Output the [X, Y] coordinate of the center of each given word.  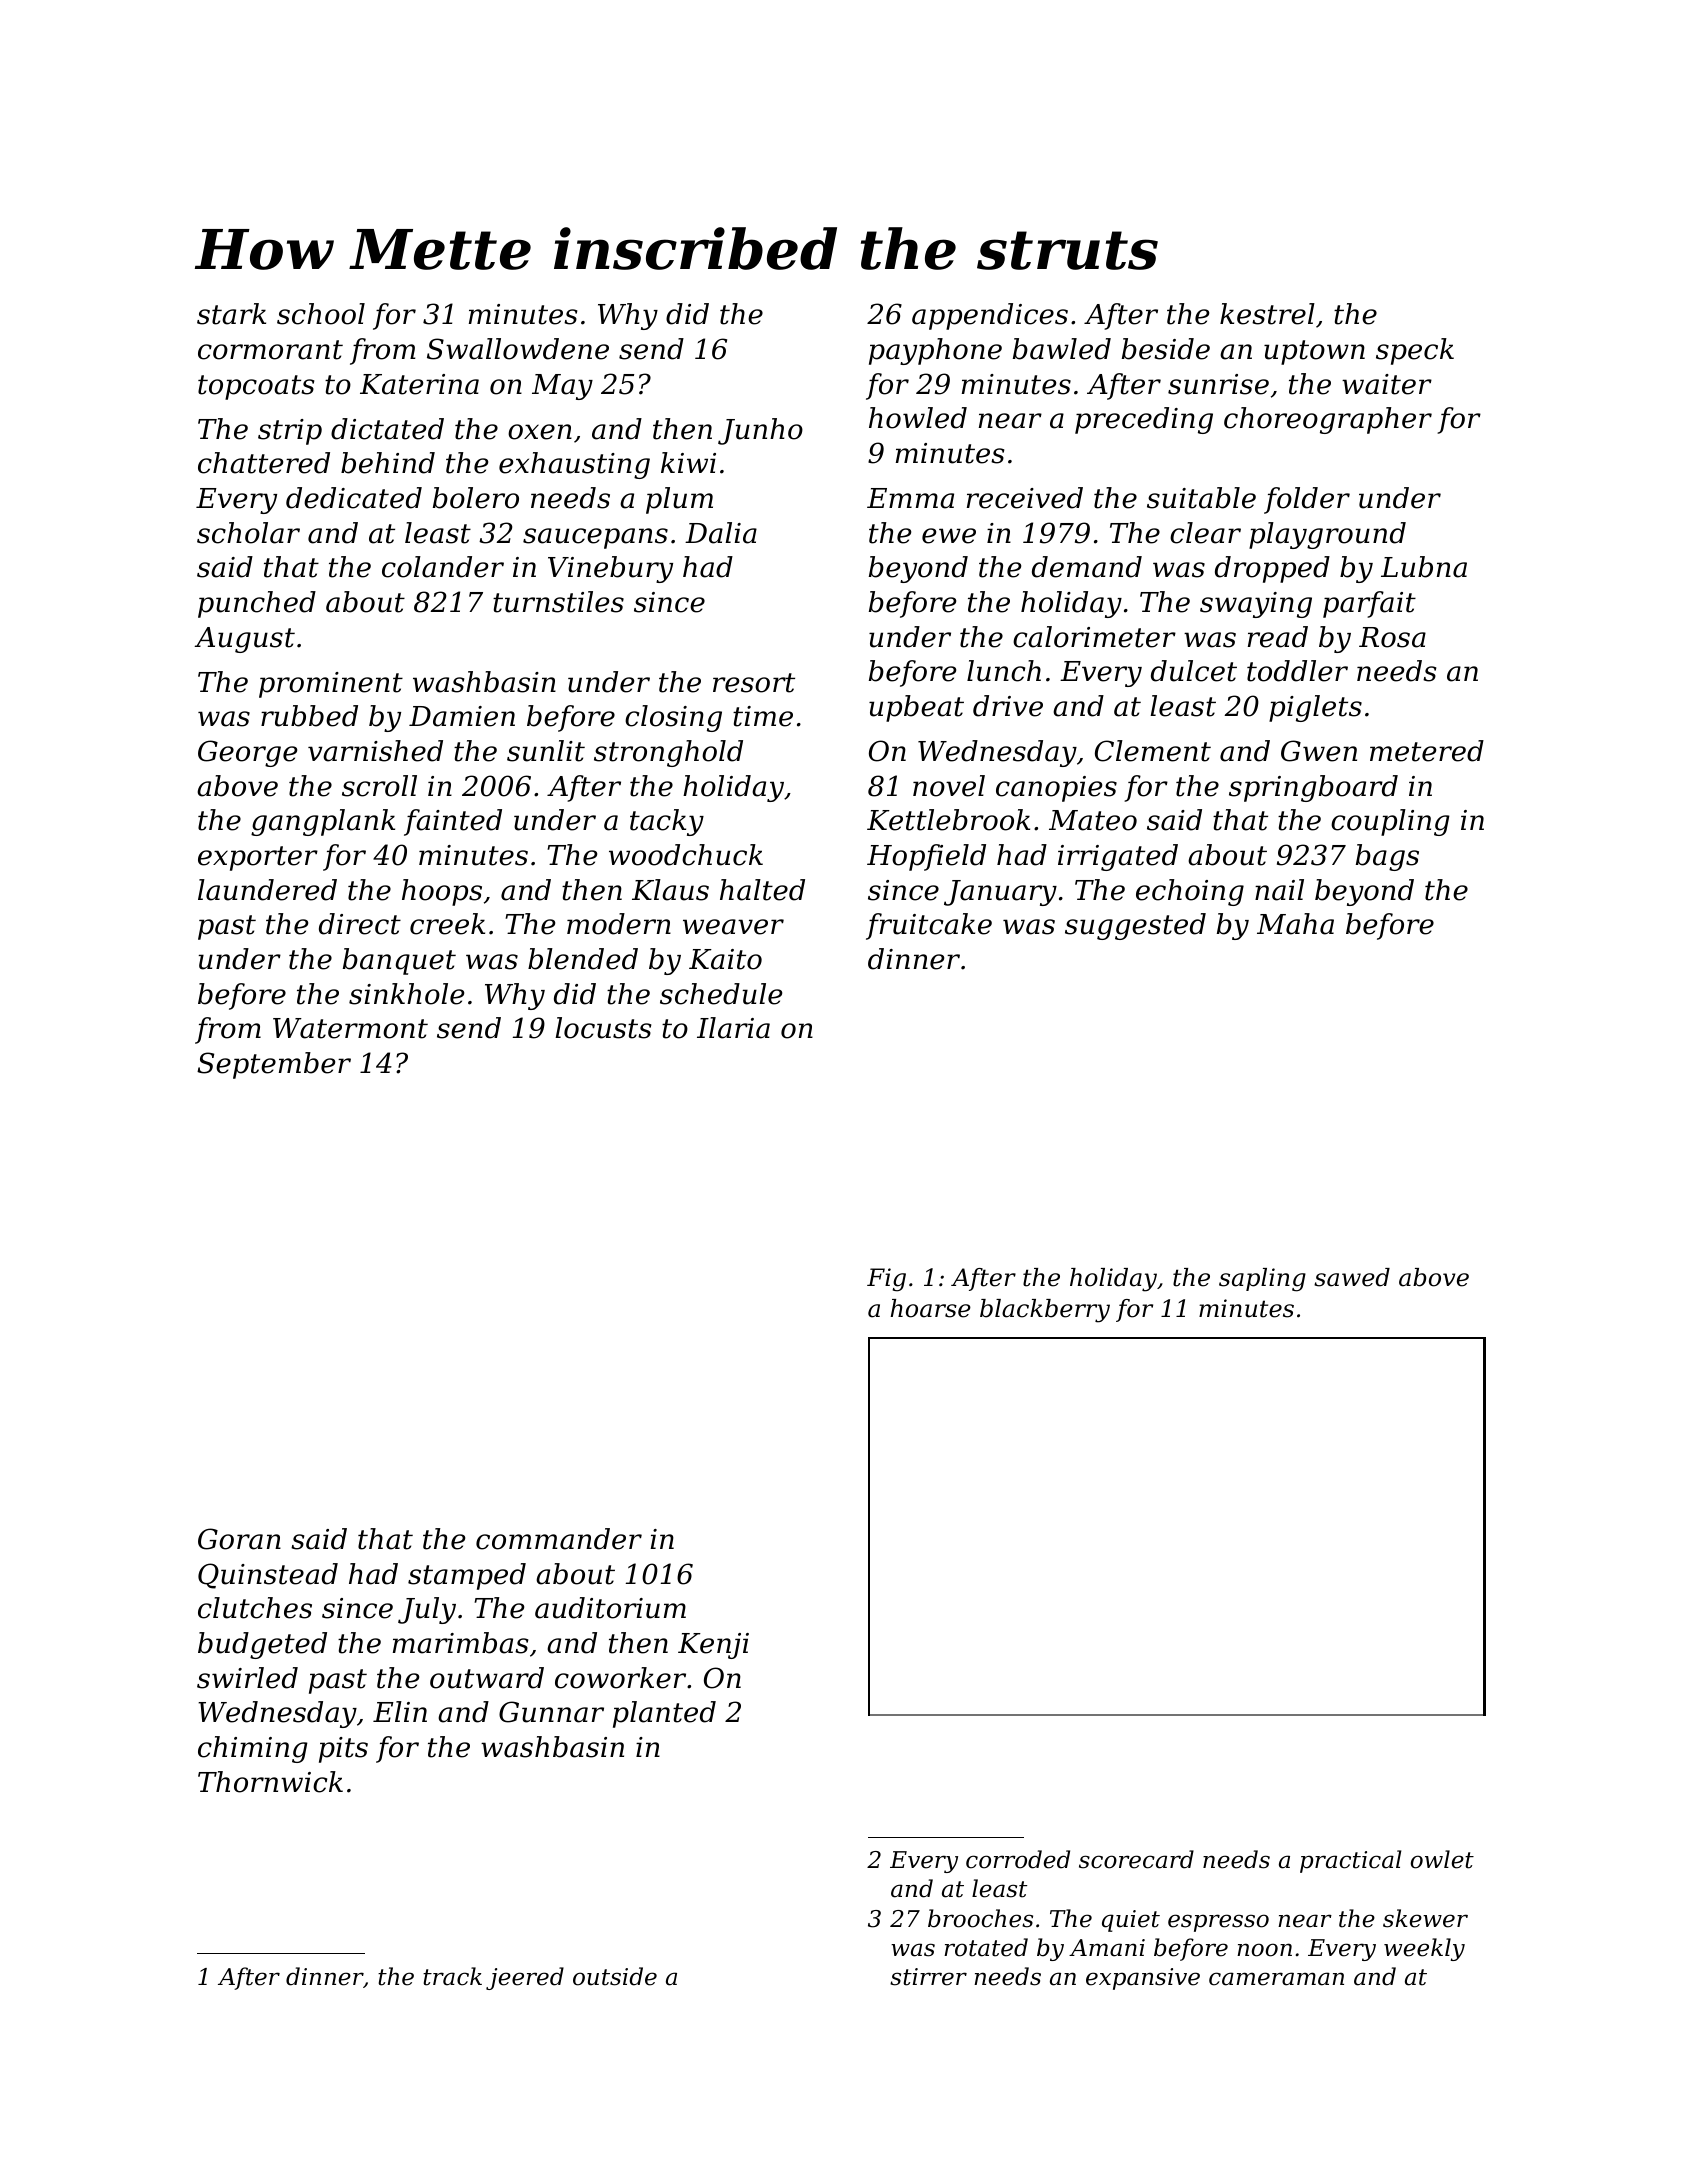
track [452, 1976]
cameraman [1276, 1979]
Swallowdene [518, 349]
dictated [387, 429]
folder [1307, 500]
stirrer [928, 1977]
